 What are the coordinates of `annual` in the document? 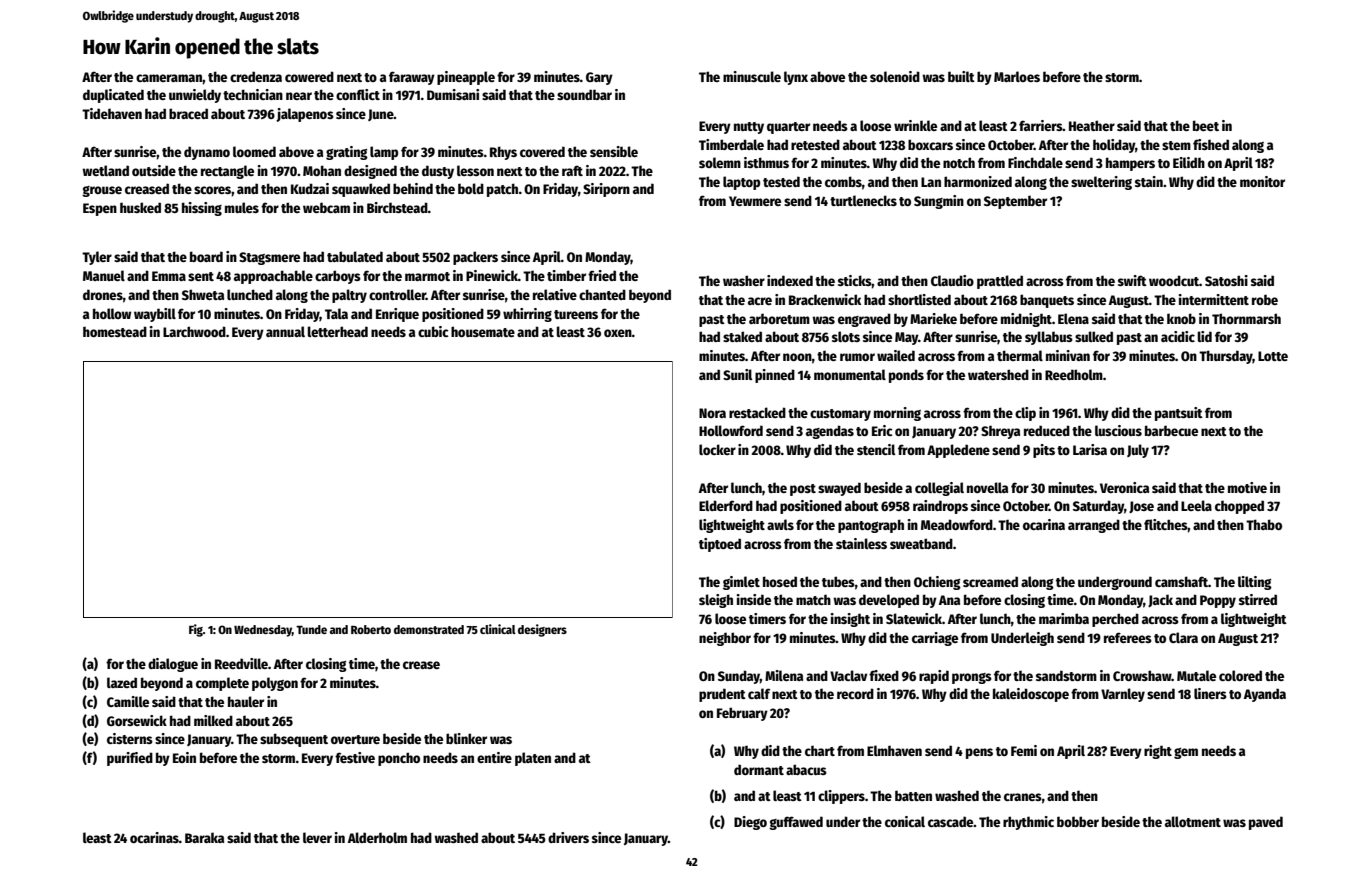 It's located at (285, 331).
